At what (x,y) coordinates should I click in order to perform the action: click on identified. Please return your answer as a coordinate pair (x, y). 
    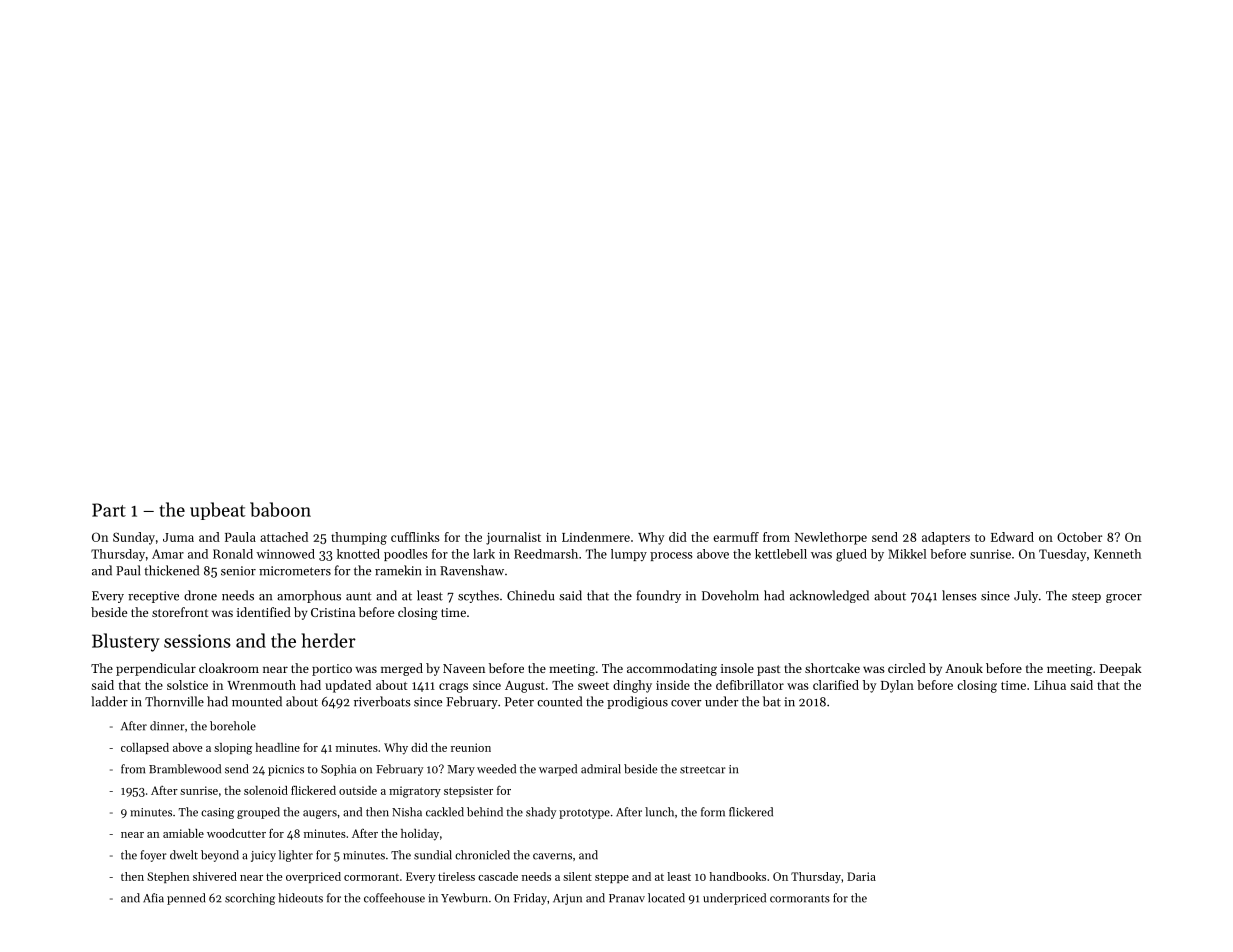
    Looking at the image, I should click on (264, 612).
